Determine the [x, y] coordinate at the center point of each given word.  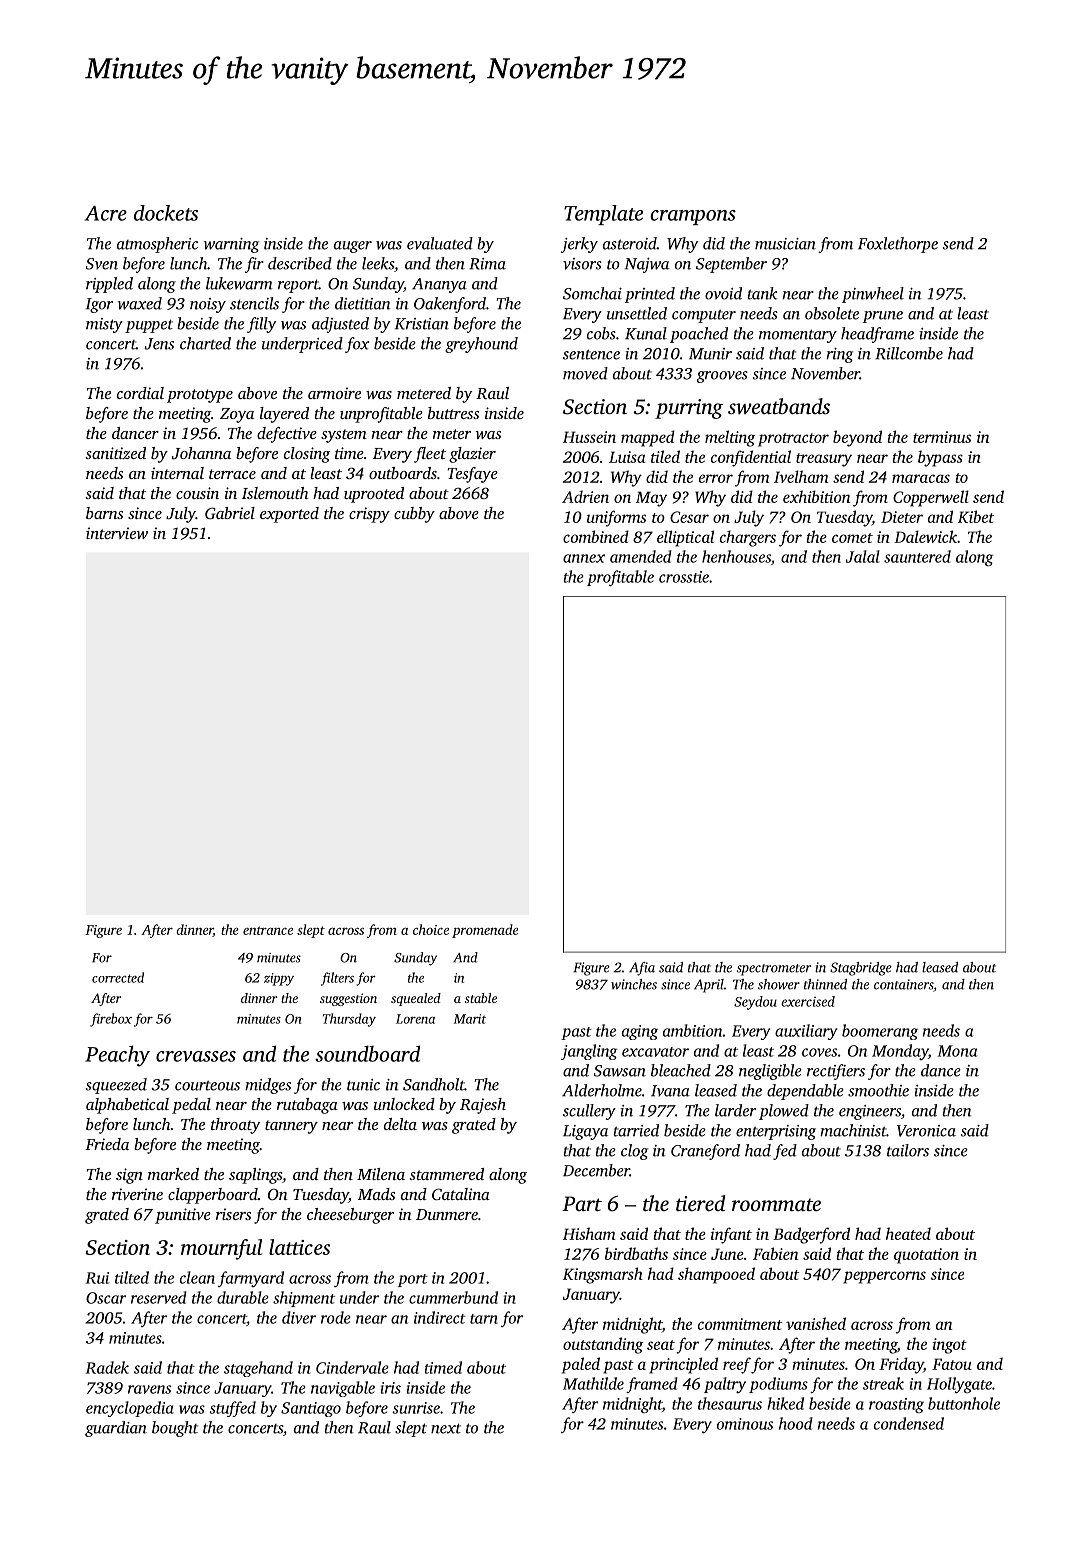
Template [603, 215]
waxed [140, 303]
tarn [484, 1319]
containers [903, 984]
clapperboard [213, 1196]
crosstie [684, 577]
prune [883, 317]
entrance [268, 930]
